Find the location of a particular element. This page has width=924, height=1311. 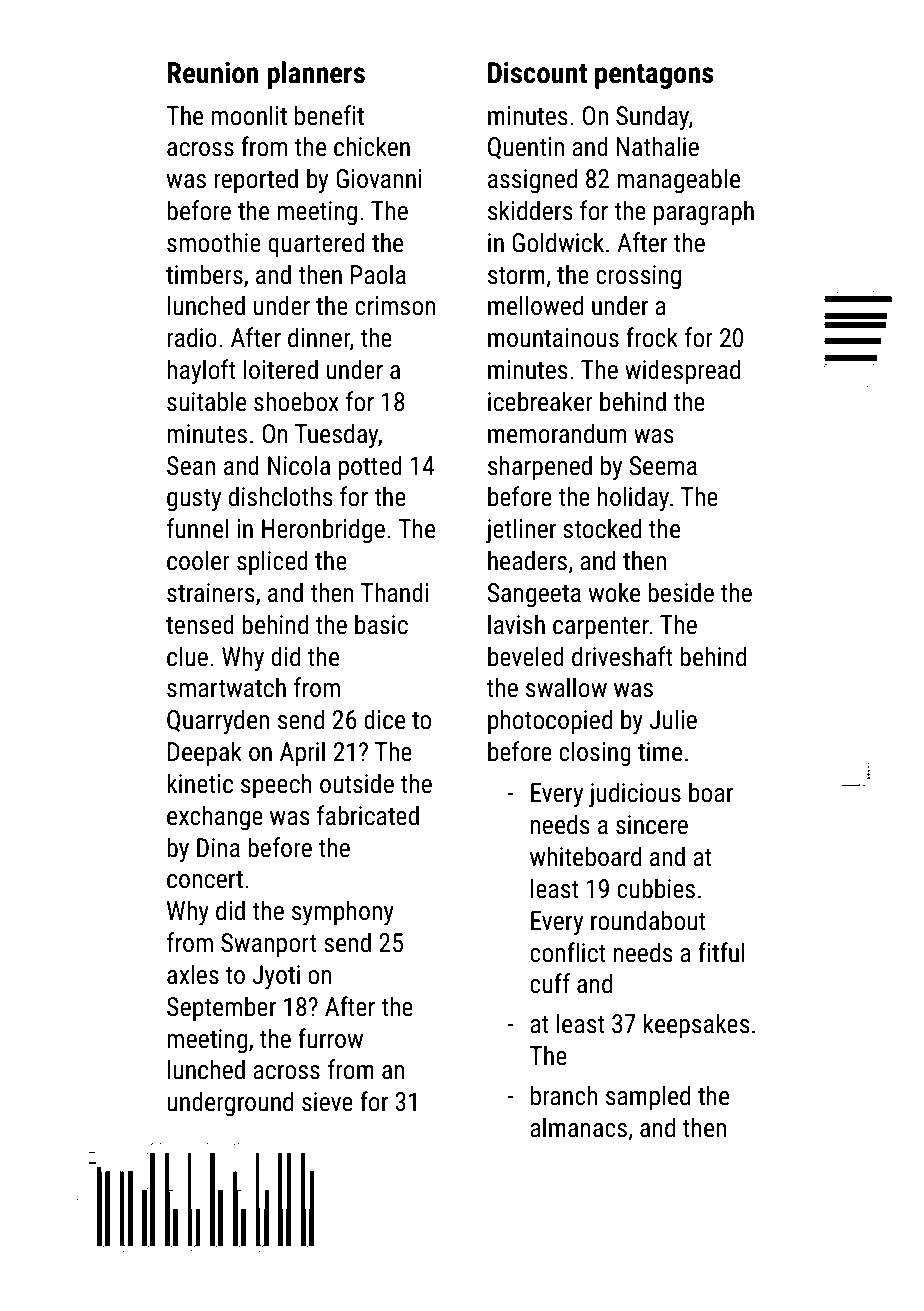

stocked is located at coordinates (602, 528).
